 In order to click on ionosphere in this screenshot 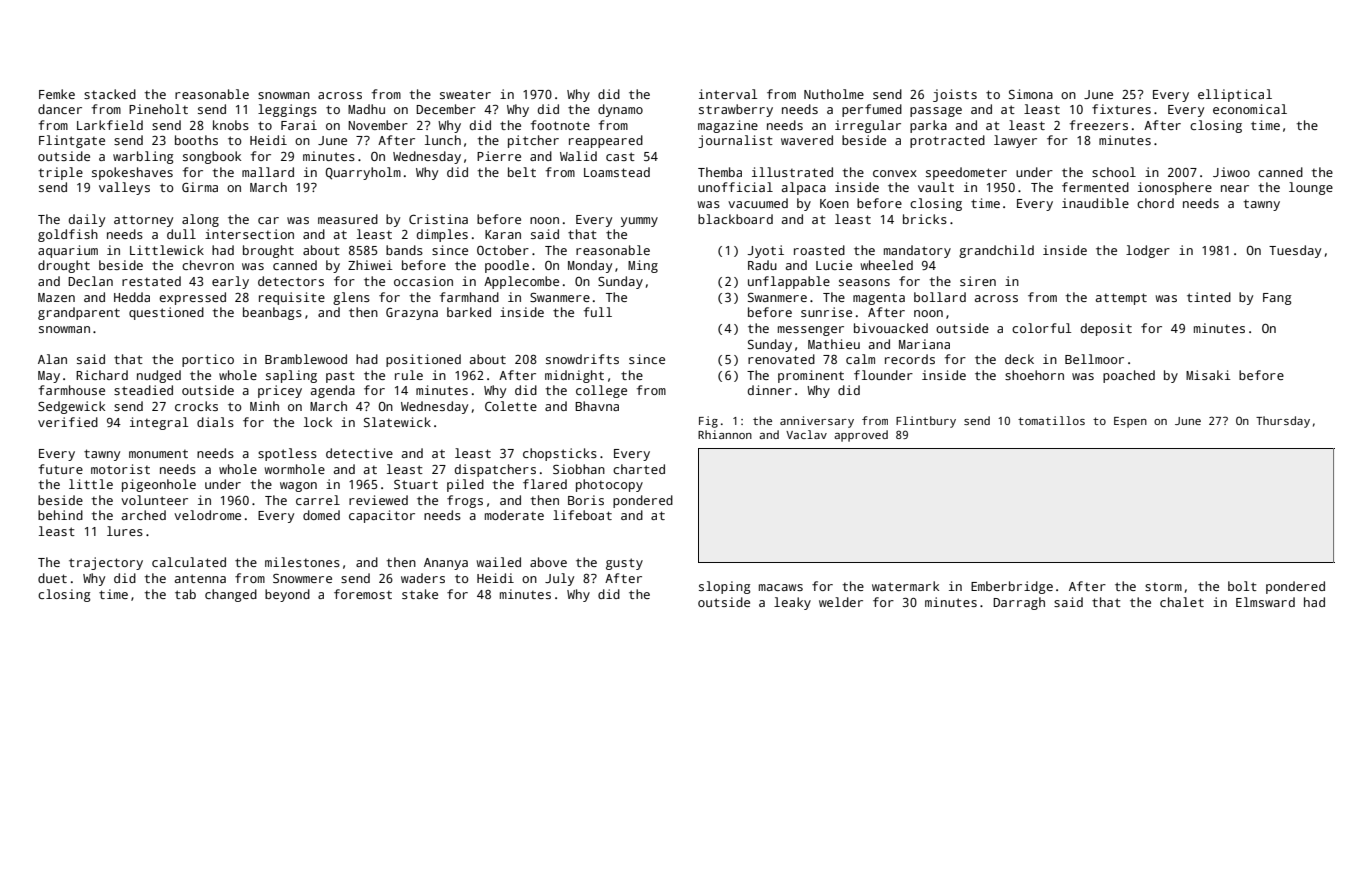, I will do `click(1175, 188)`.
